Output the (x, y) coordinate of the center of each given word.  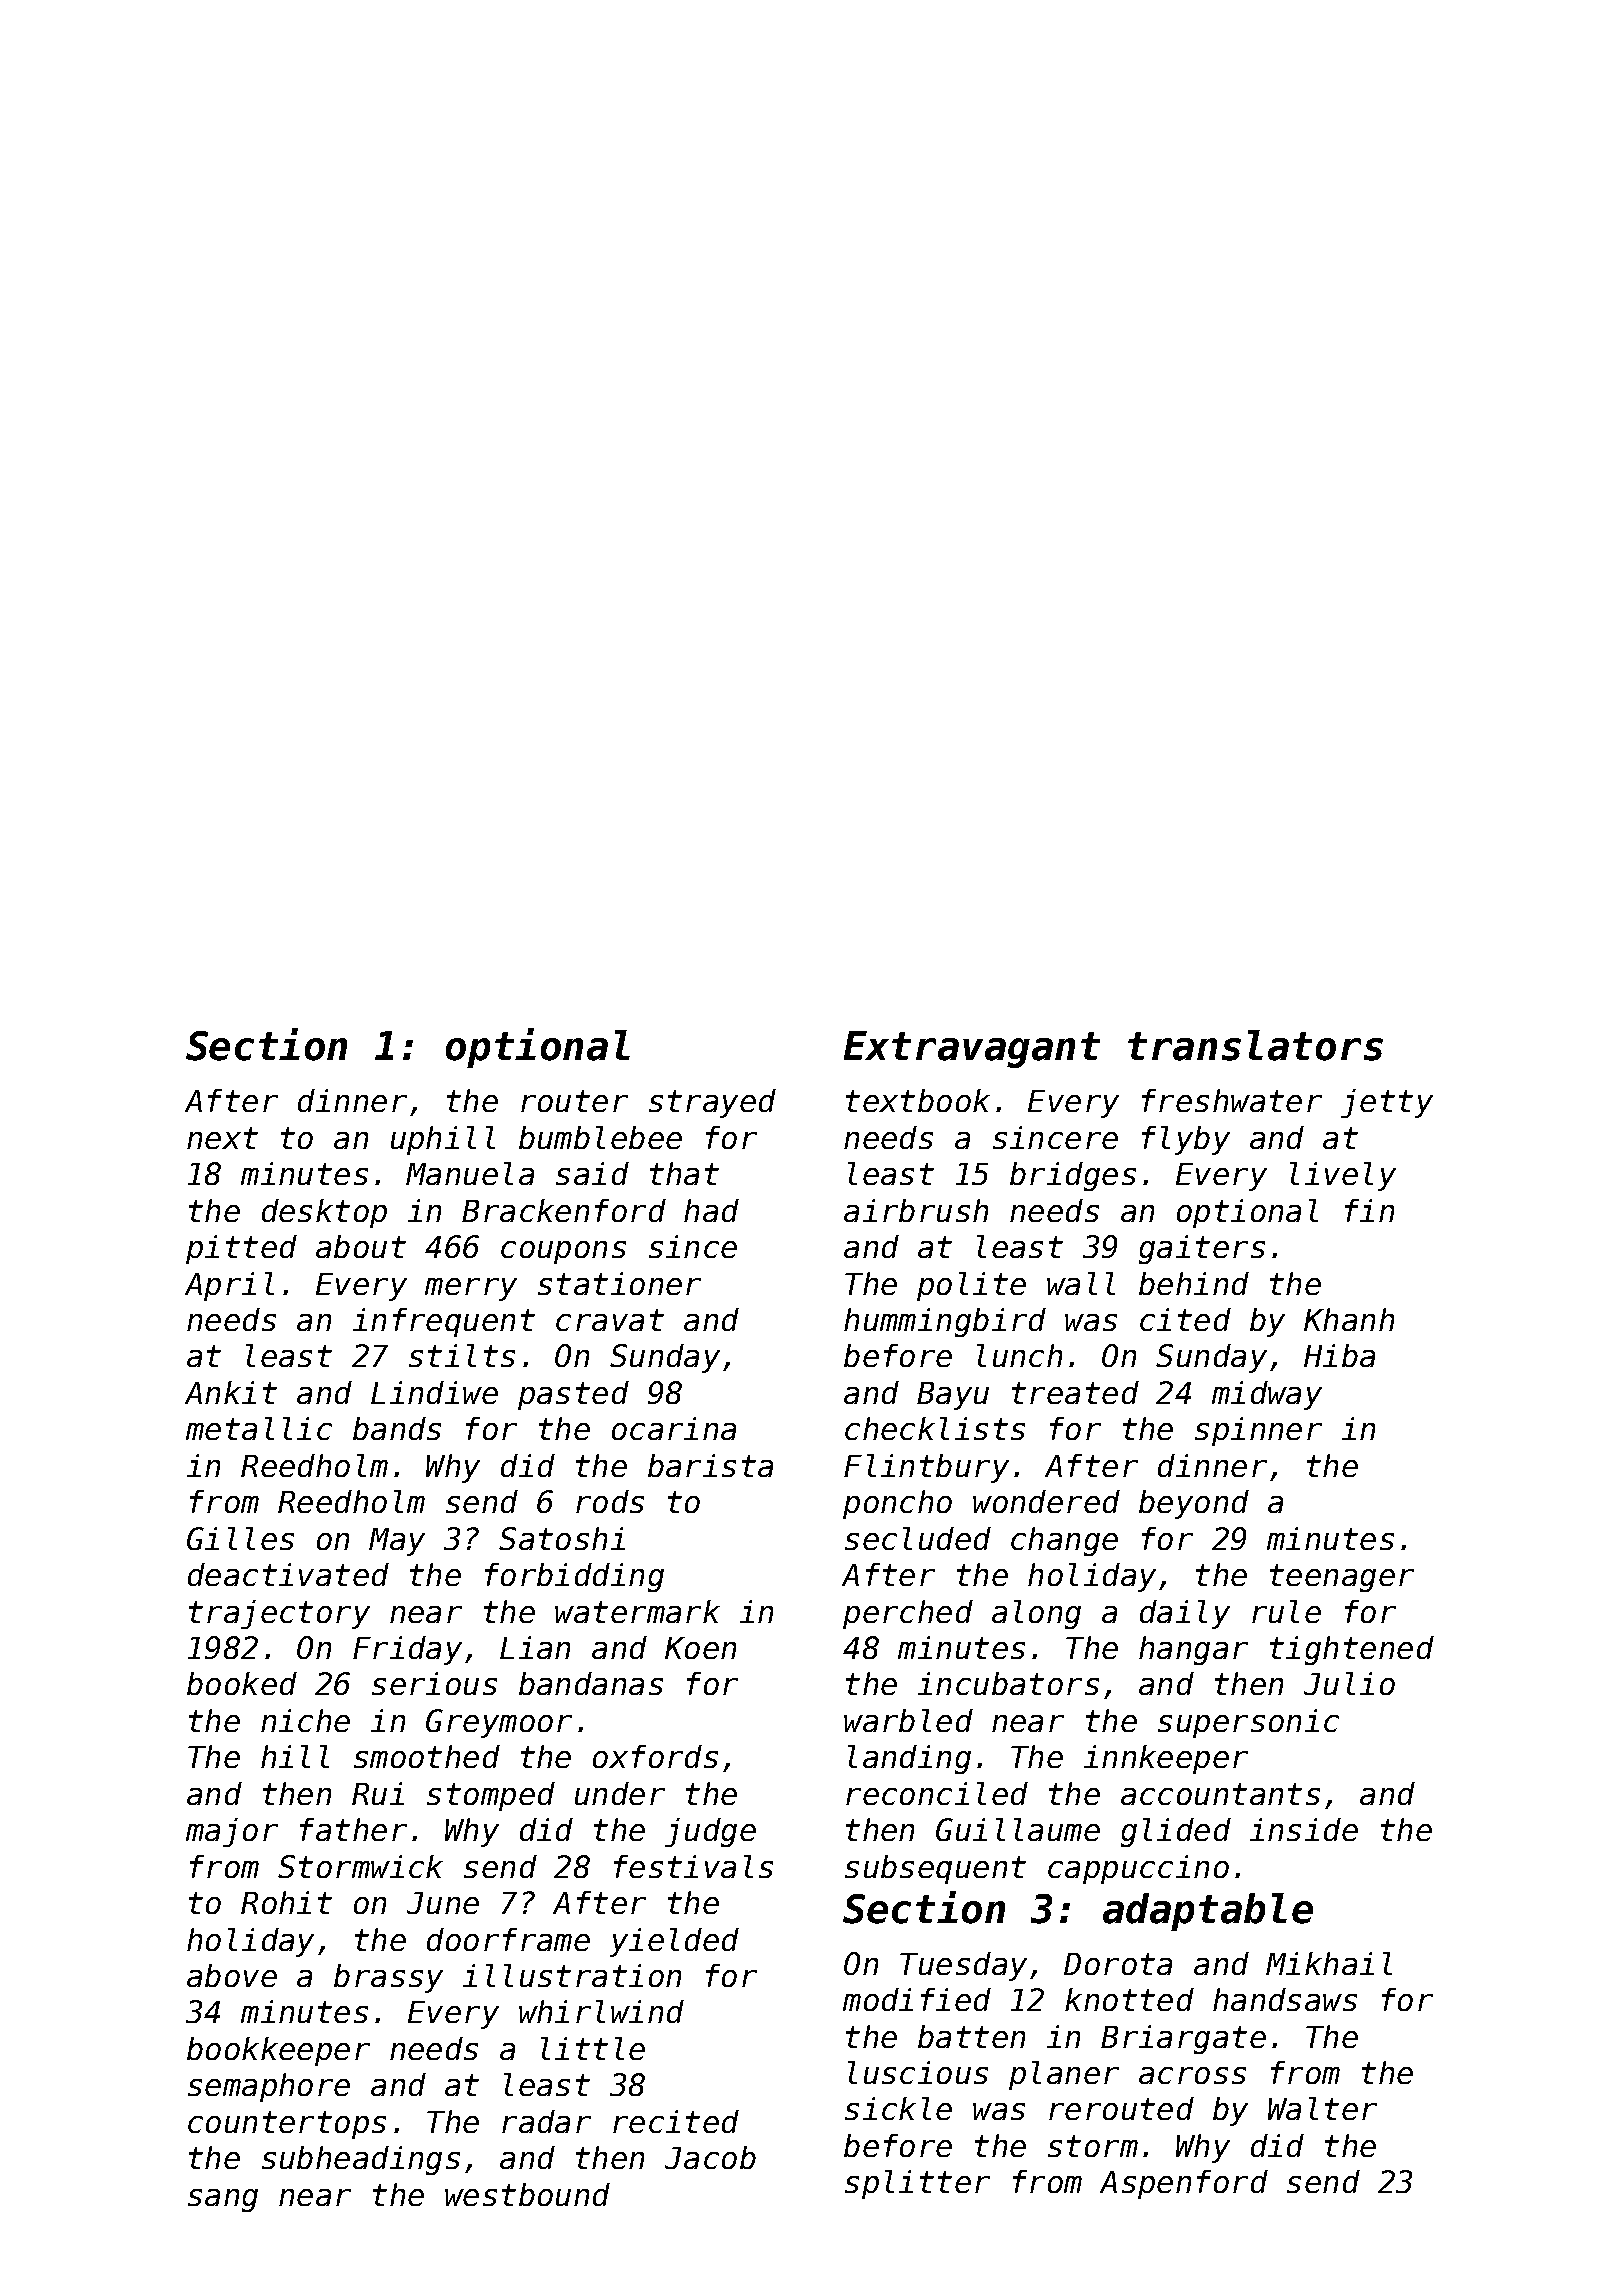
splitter (917, 2184)
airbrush (916, 1210)
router (574, 1101)
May (397, 1542)
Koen (700, 1648)
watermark (637, 1611)
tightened (1352, 1650)
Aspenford (1184, 2184)
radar (546, 2121)
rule (1286, 1611)
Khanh (1349, 1319)
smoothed (427, 1756)
